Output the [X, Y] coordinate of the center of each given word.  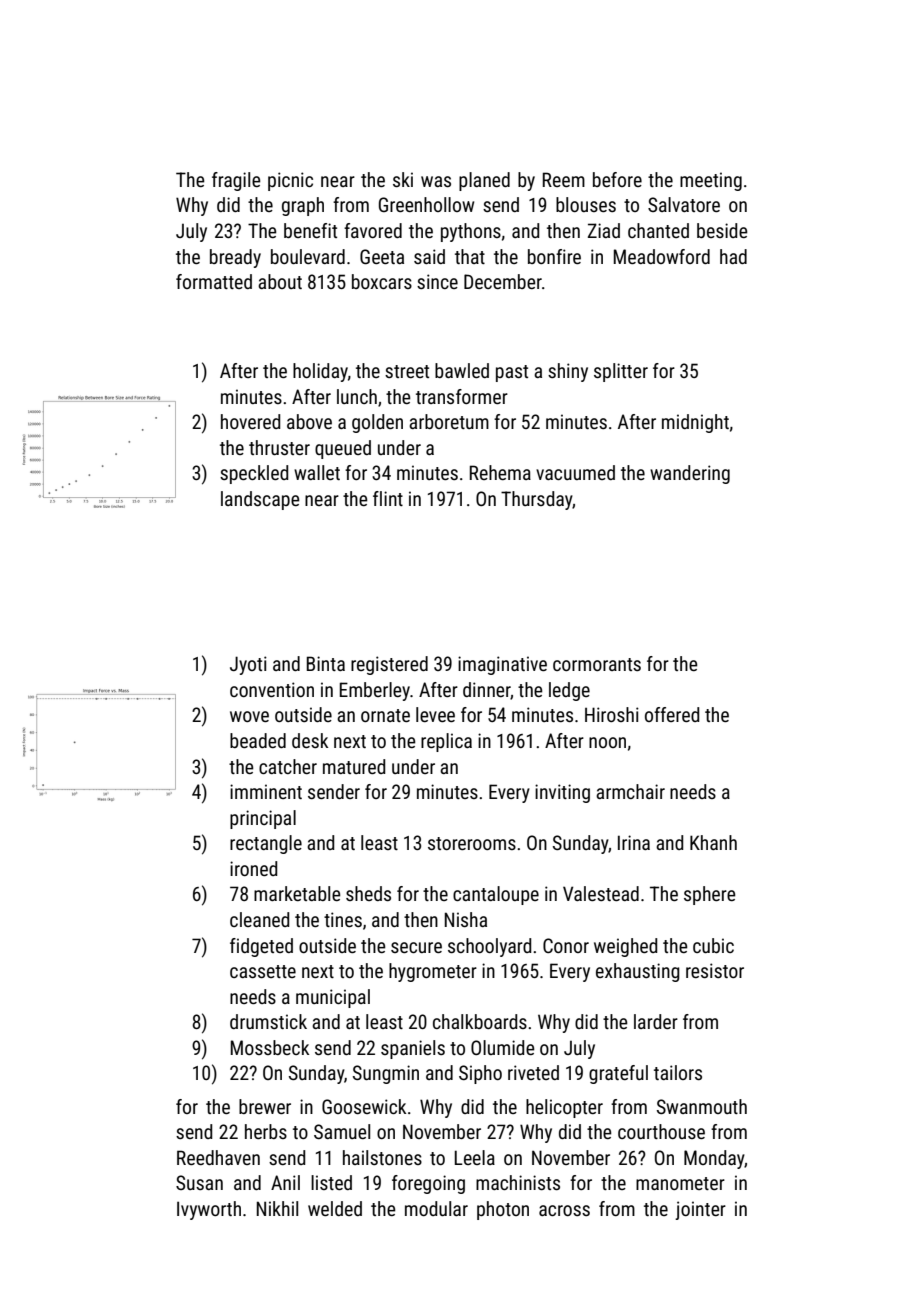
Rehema [500, 472]
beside [722, 230]
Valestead [601, 893]
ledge [569, 691]
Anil [285, 1182]
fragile [236, 181]
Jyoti [248, 665]
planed [484, 181]
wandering [690, 474]
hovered [250, 421]
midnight [695, 423]
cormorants [597, 664]
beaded [258, 740]
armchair [630, 791]
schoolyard [489, 947]
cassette [263, 971]
